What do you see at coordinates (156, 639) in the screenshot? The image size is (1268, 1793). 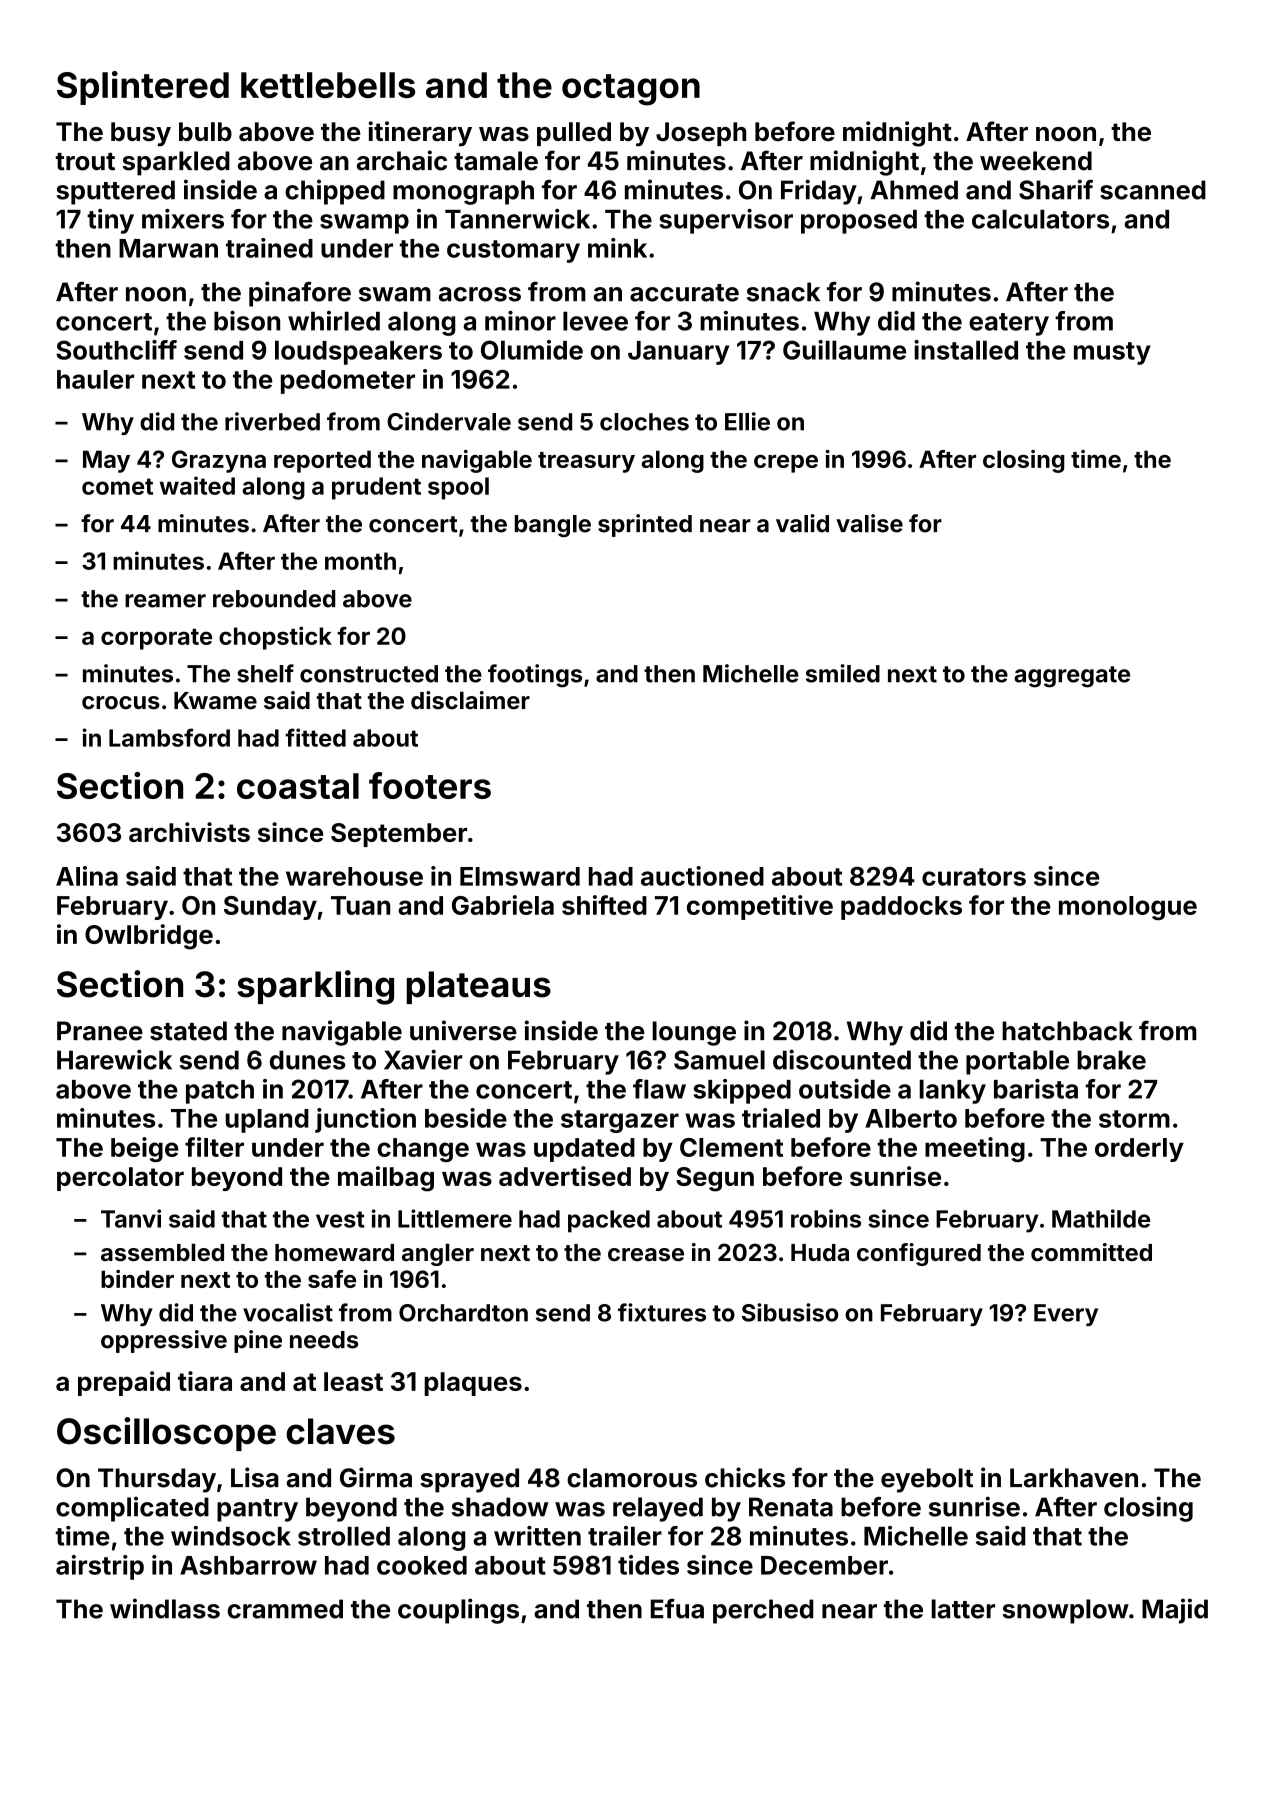 I see `corporate` at bounding box center [156, 639].
